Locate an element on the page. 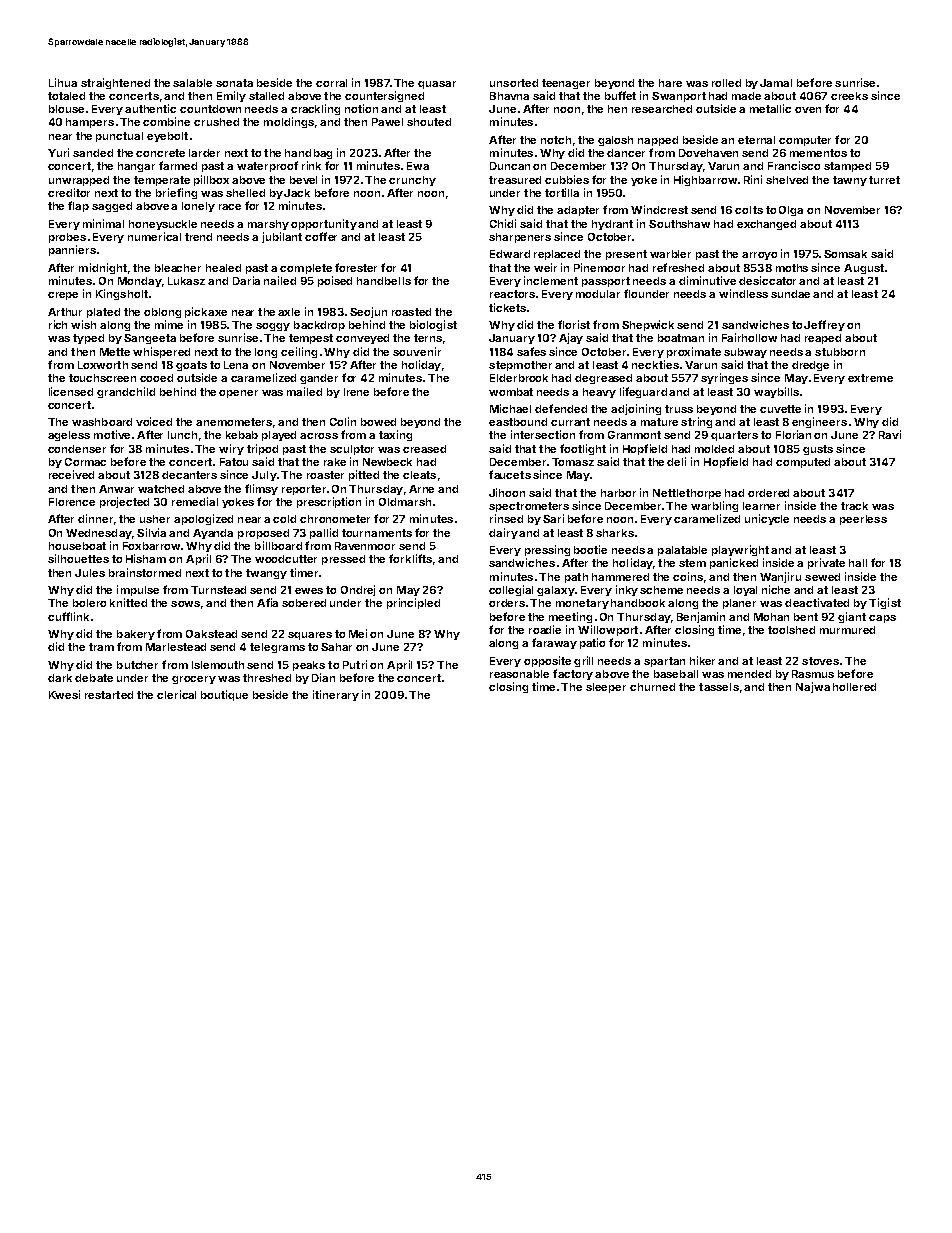 The width and height of the image is (952, 1233). punctual is located at coordinates (119, 137).
